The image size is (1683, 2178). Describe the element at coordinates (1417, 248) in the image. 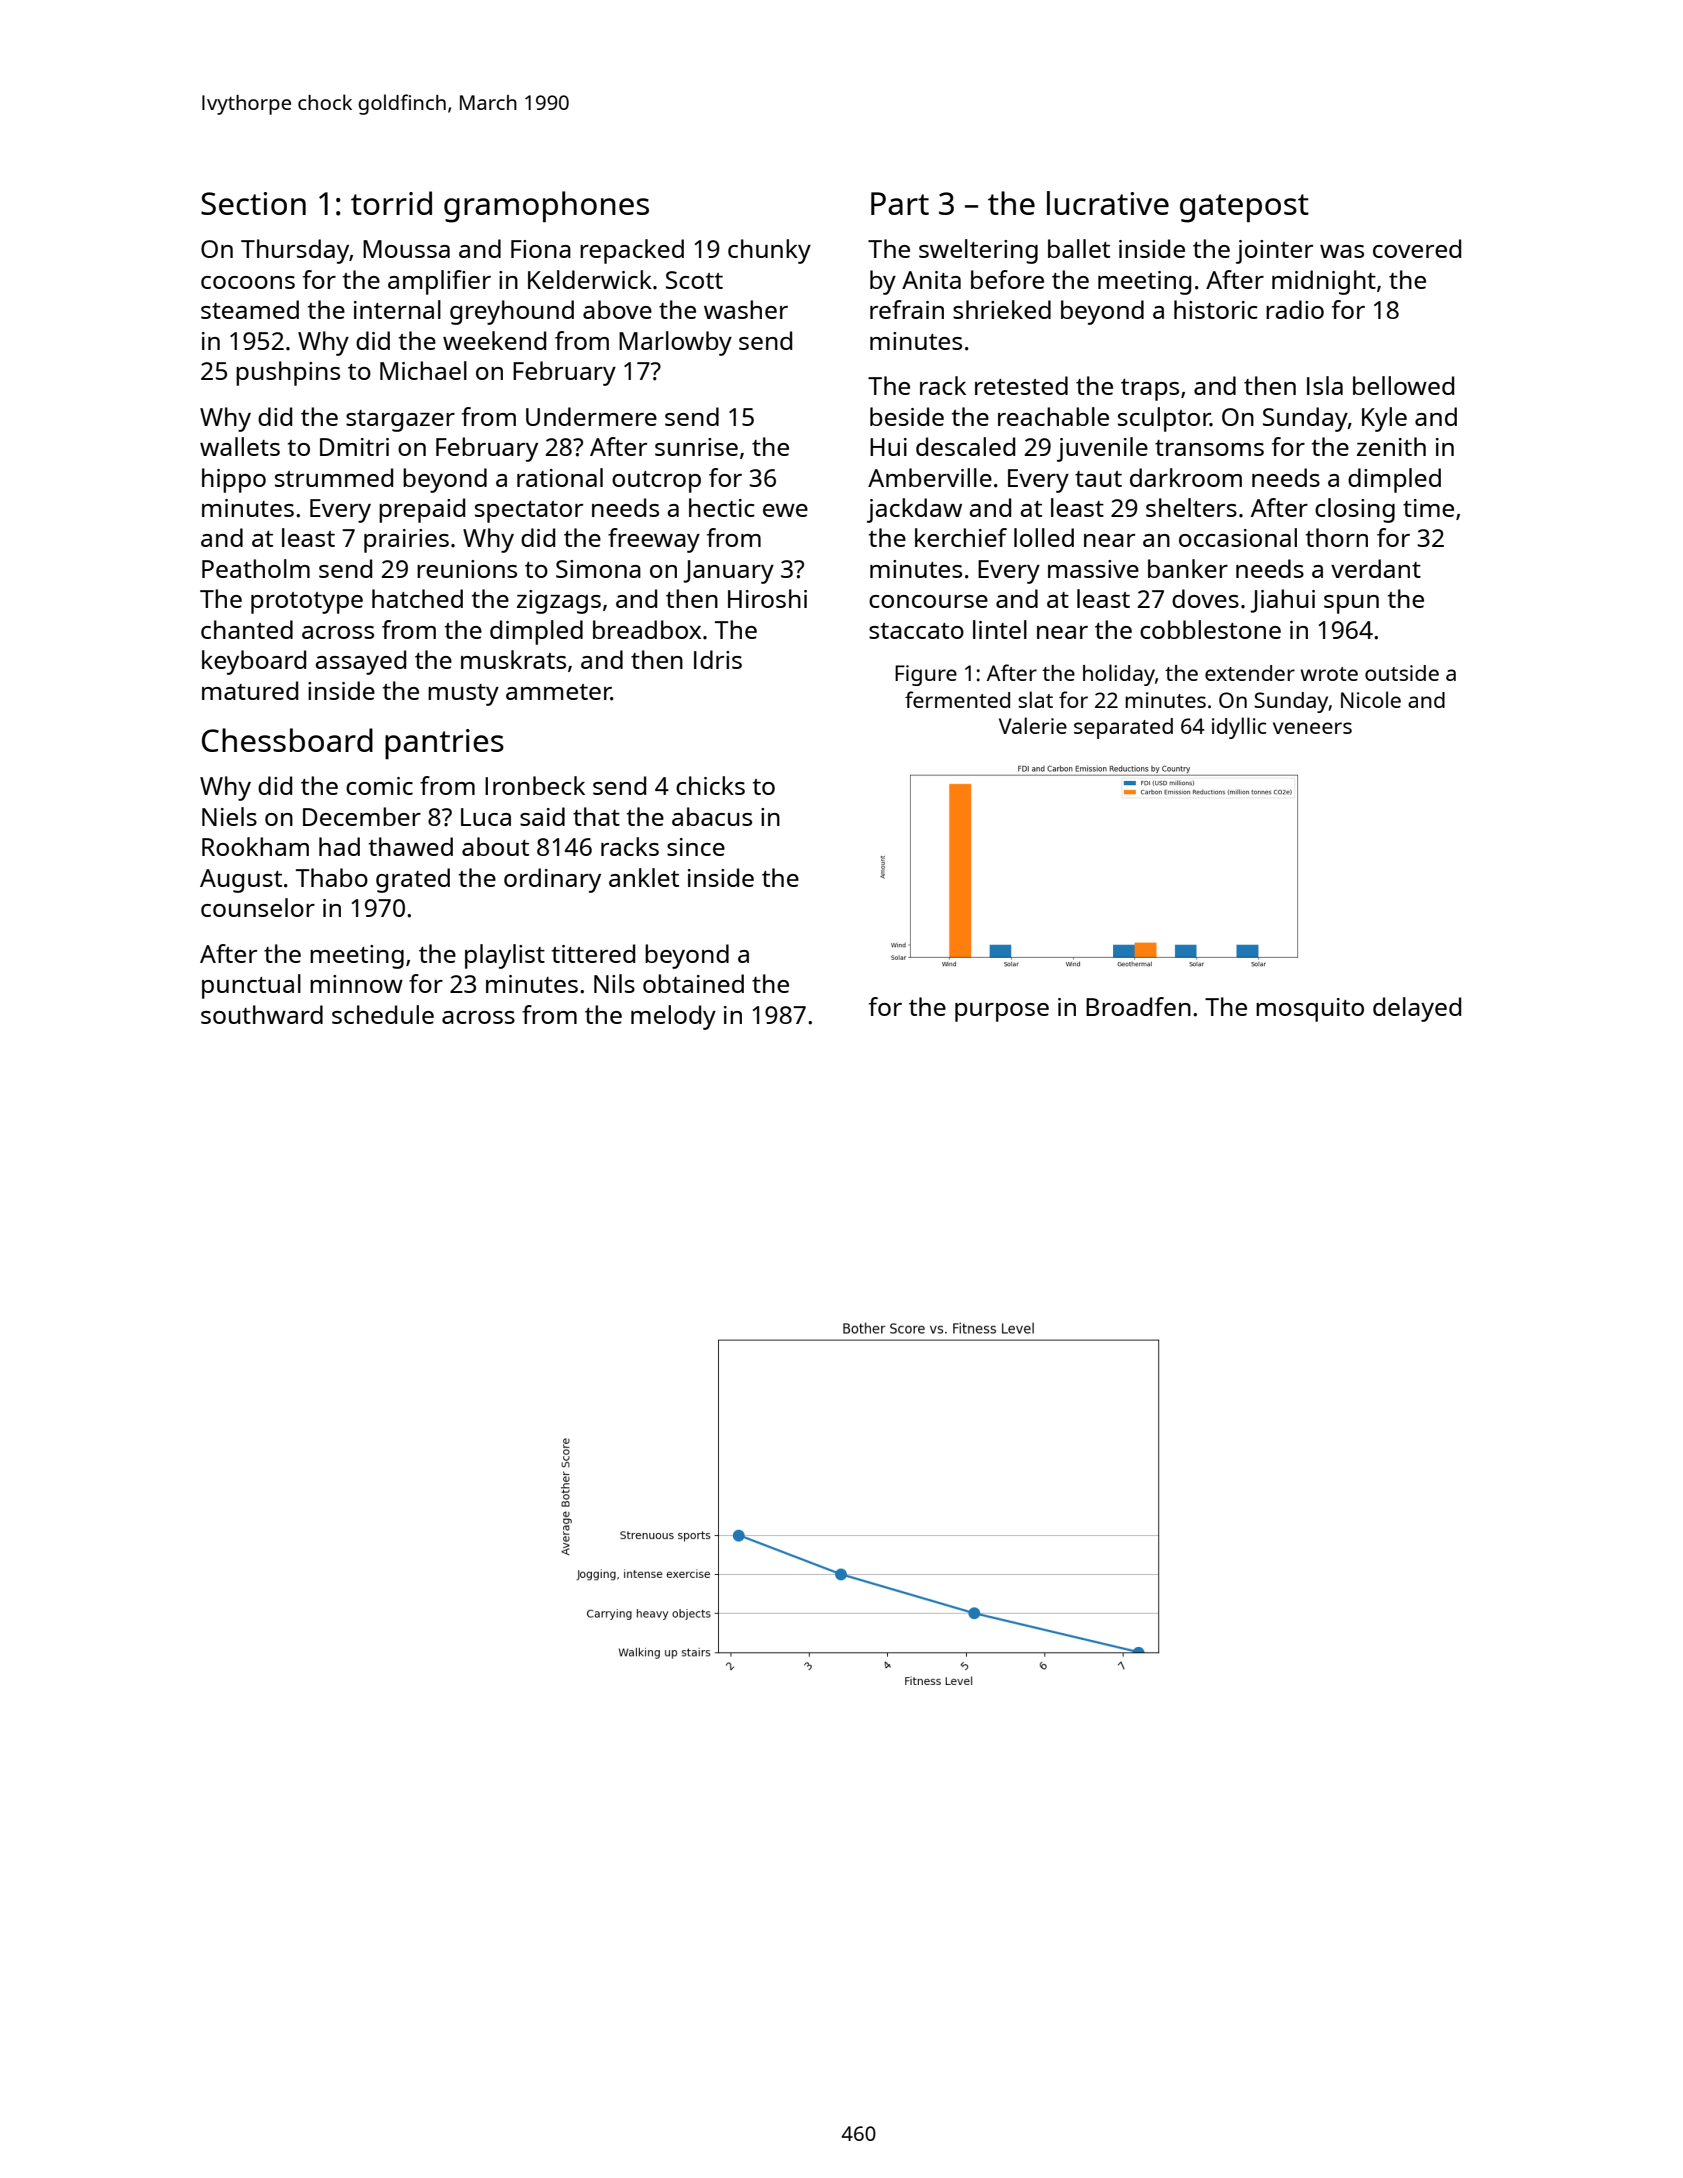

I see `covered` at that location.
